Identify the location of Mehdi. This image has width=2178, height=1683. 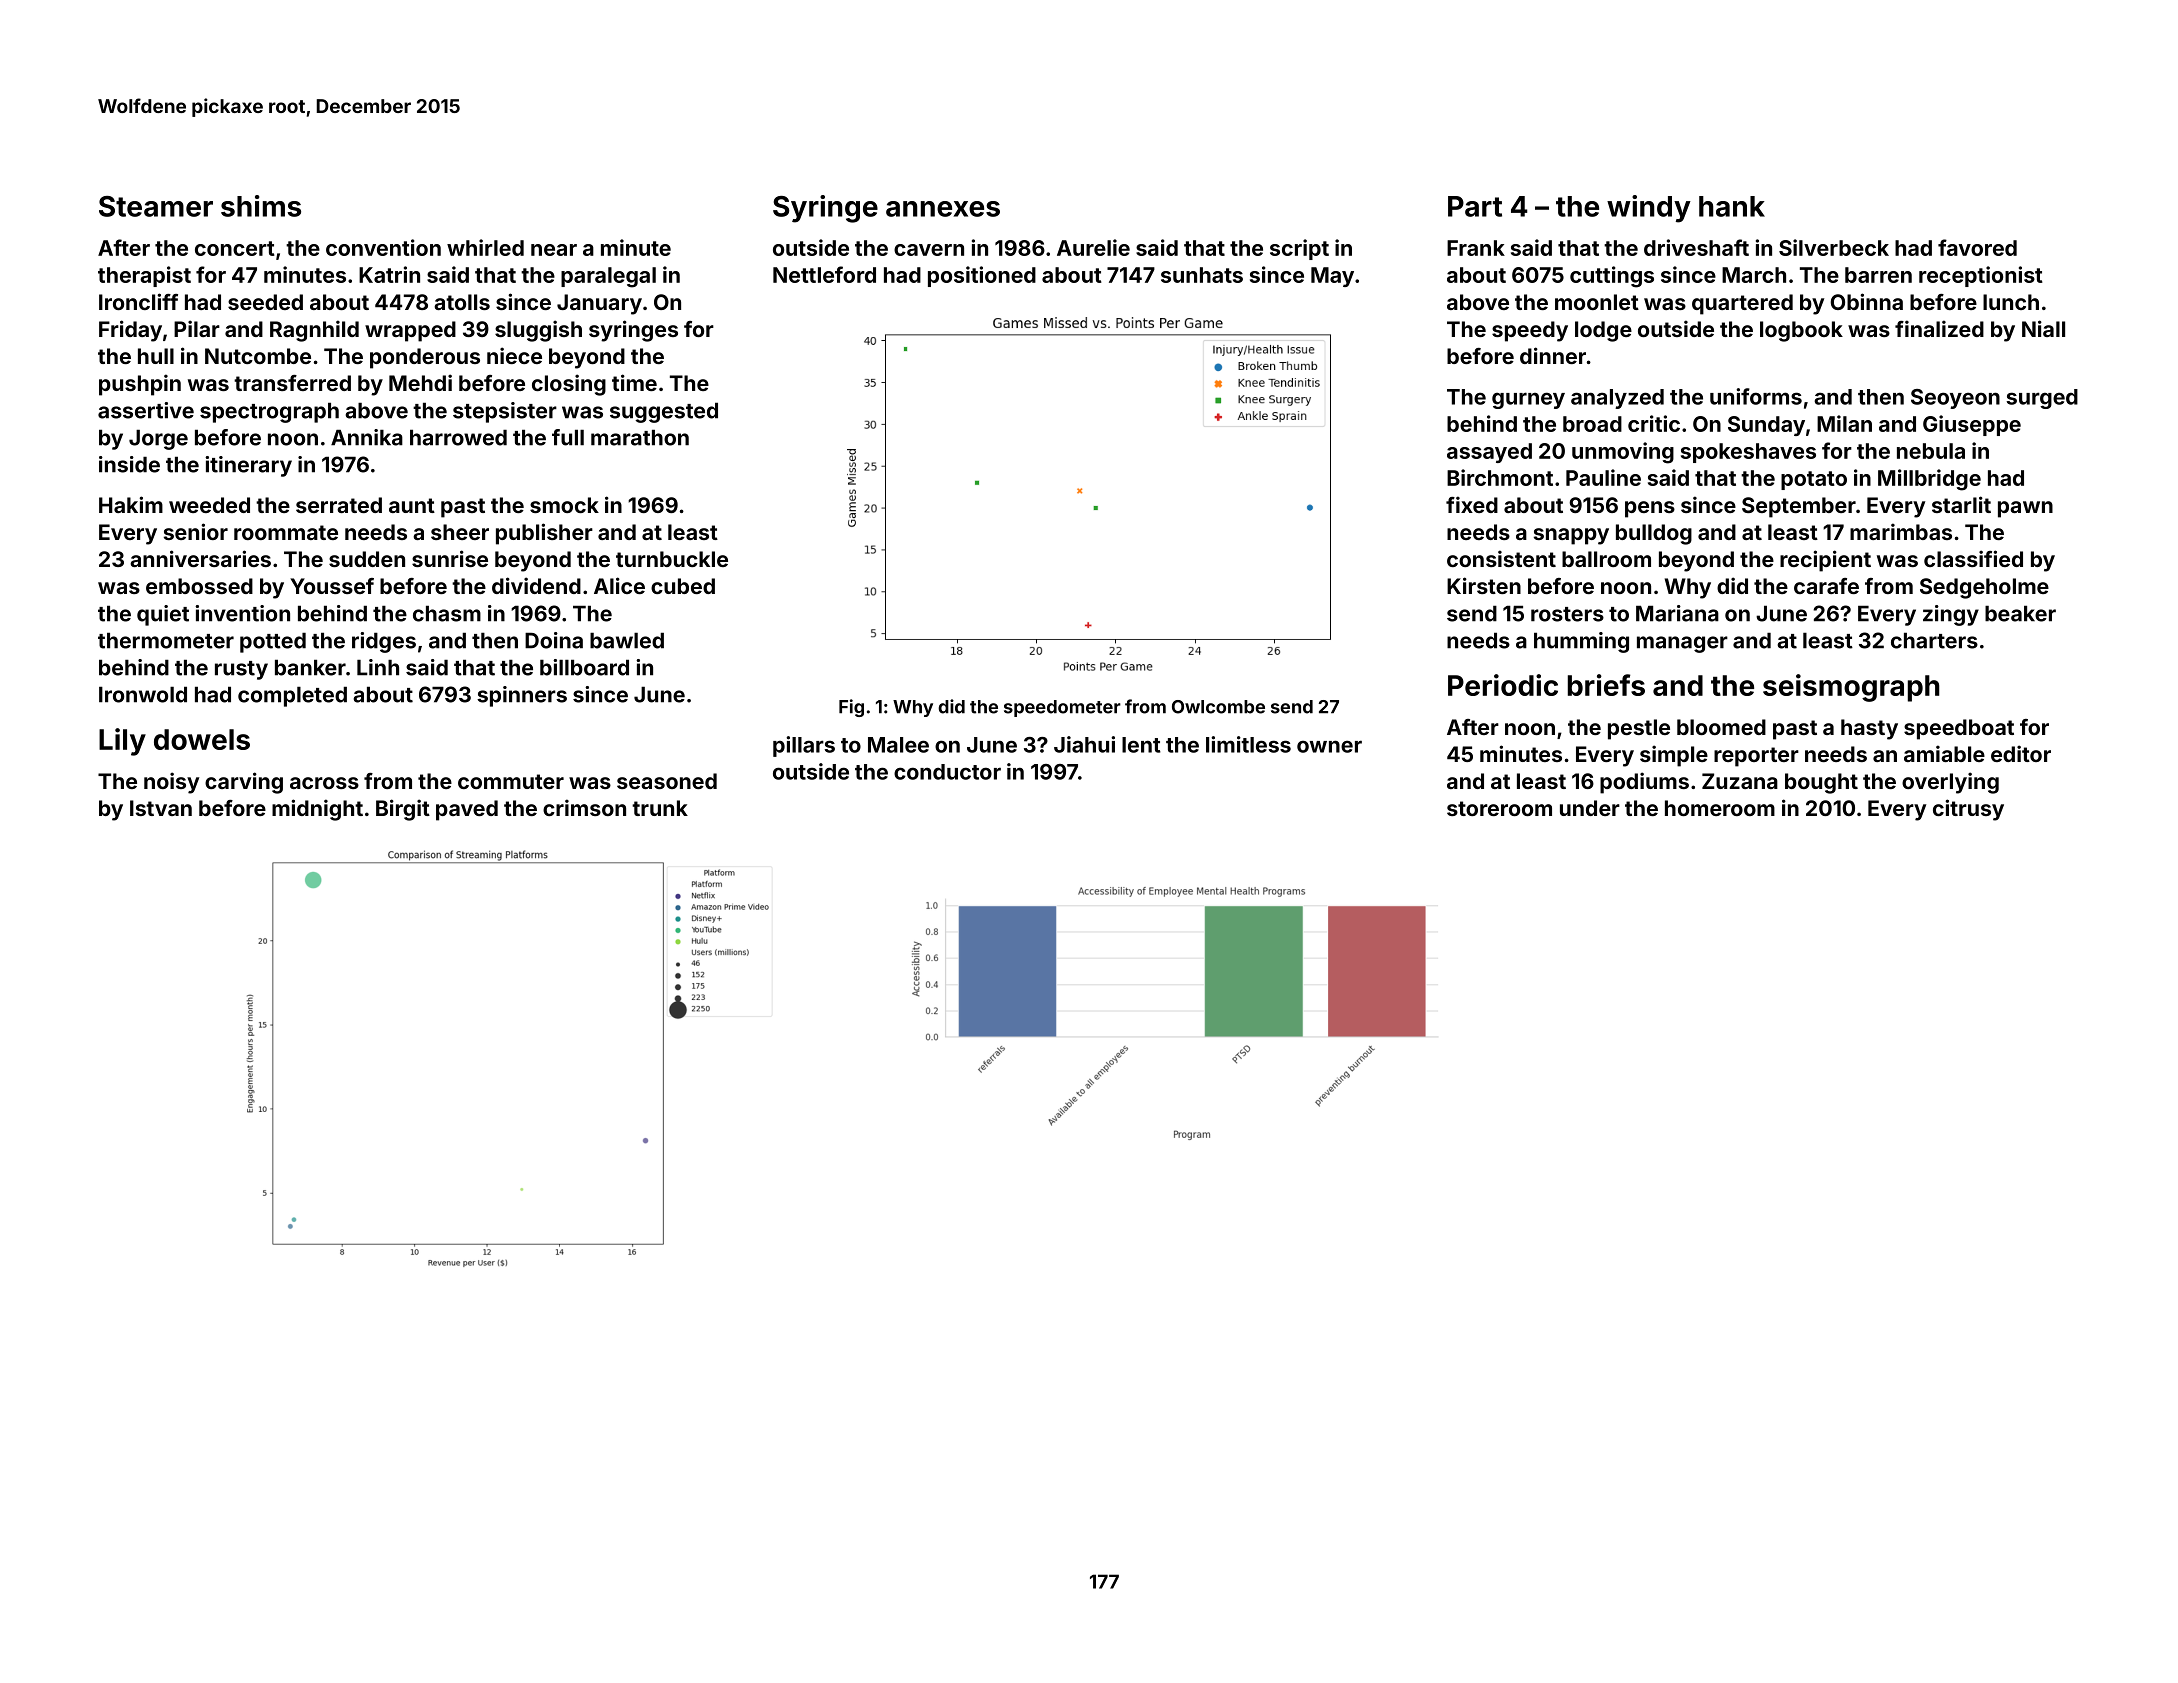
(420, 382).
